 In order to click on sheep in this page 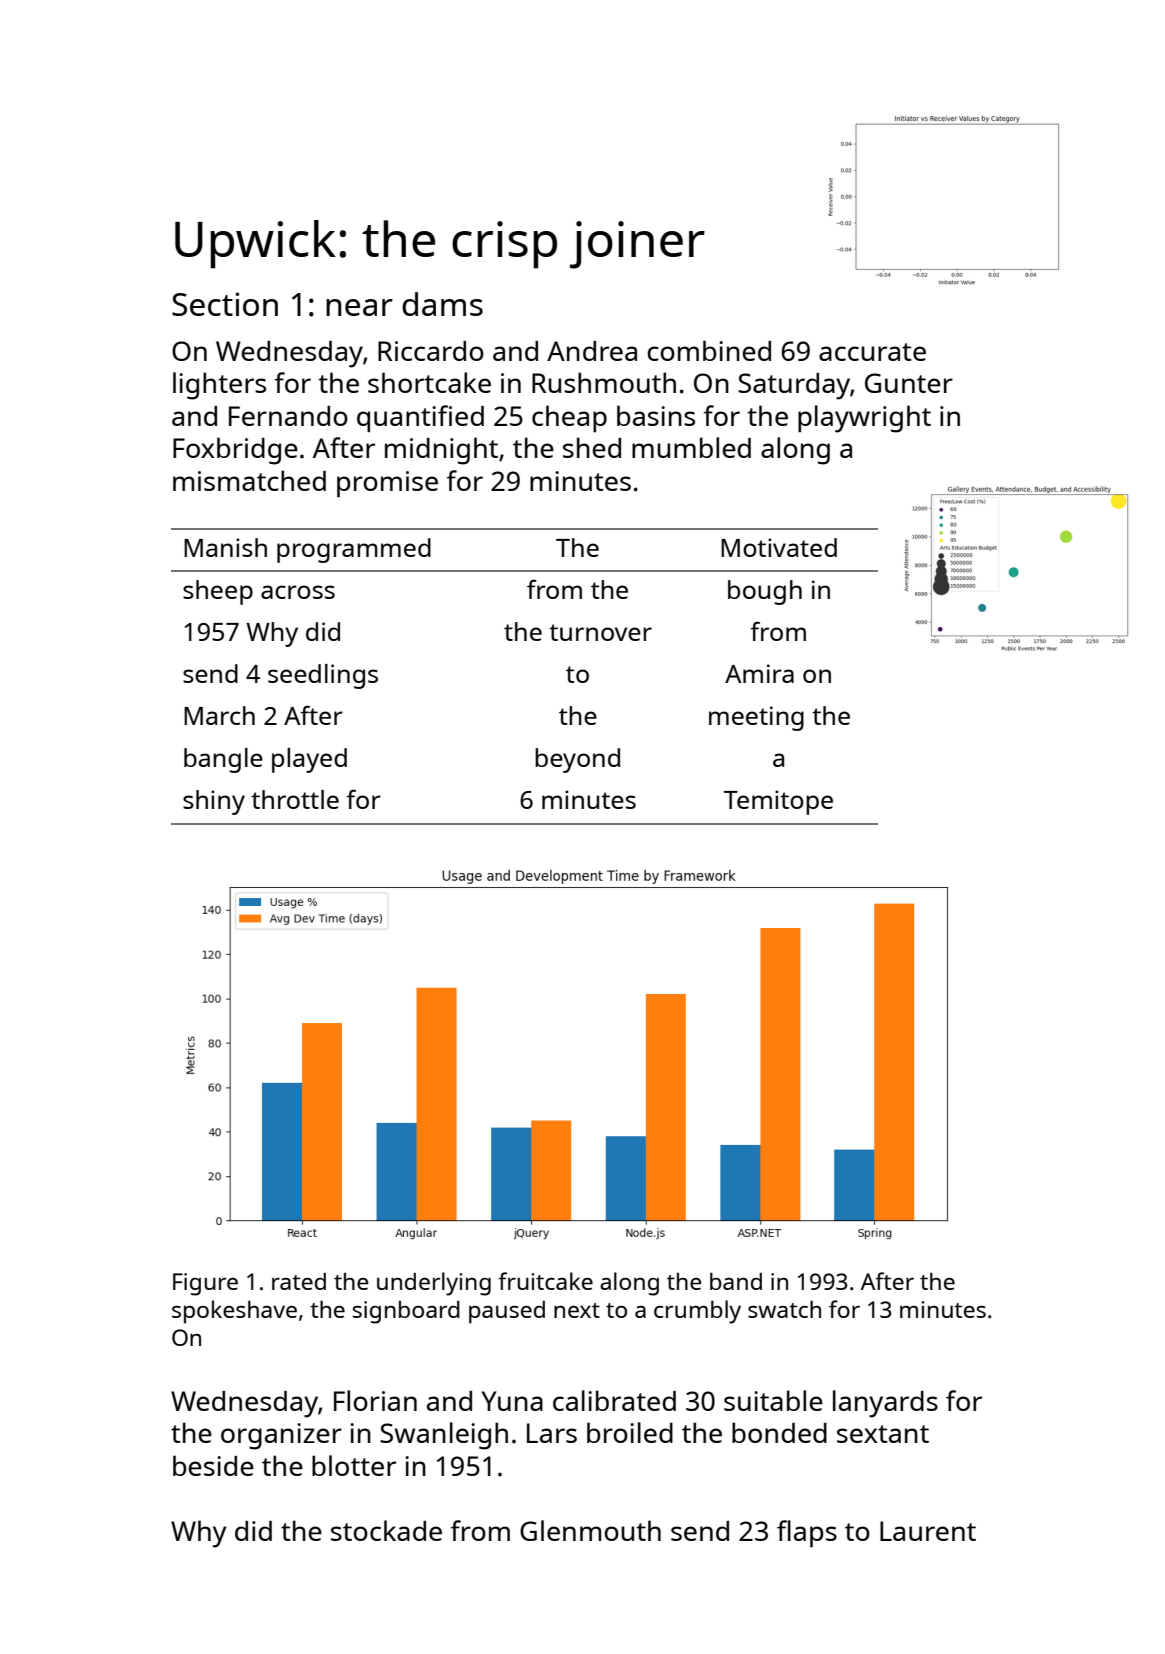, I will do `click(218, 592)`.
